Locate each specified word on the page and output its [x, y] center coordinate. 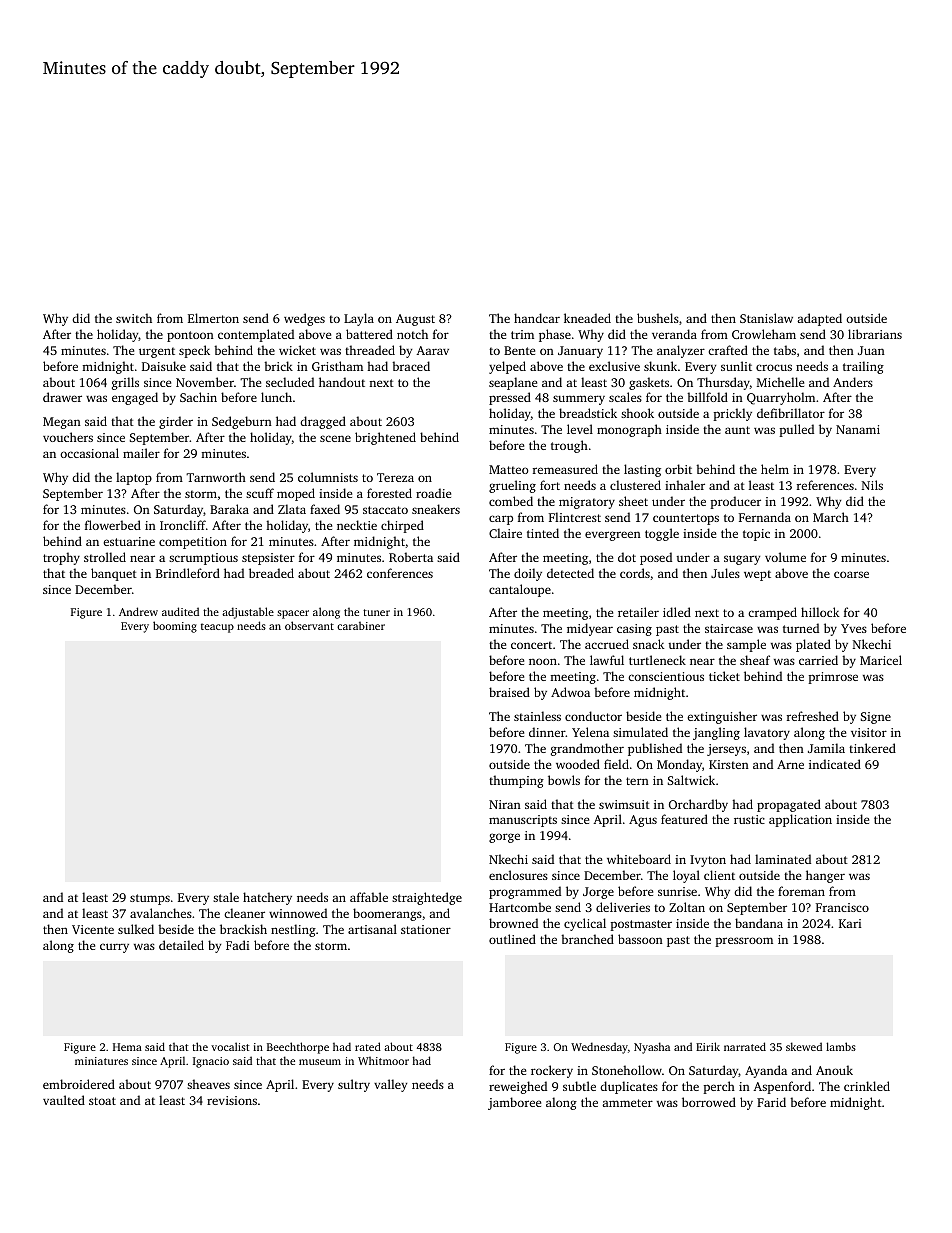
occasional [89, 453]
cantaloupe [520, 590]
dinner [547, 732]
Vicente [93, 929]
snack [649, 644]
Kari [850, 923]
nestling [293, 930]
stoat [102, 1101]
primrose [833, 678]
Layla [359, 319]
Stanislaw [766, 318]
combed [511, 501]
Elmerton [213, 318]
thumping [516, 781]
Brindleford [188, 573]
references [825, 485]
